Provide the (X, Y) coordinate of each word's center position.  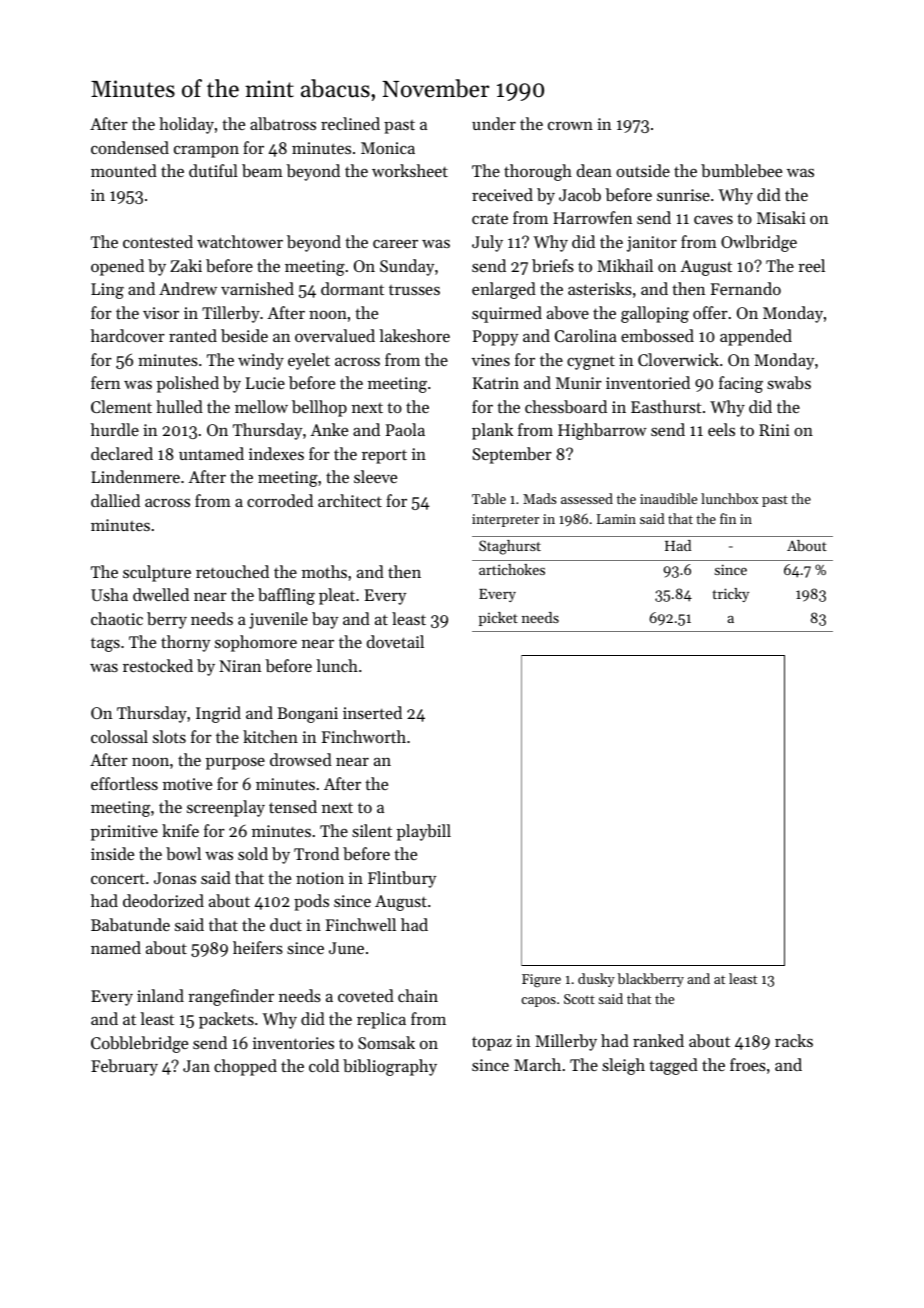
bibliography (390, 1067)
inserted (372, 712)
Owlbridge (759, 243)
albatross (283, 123)
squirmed (507, 314)
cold (324, 1065)
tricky (731, 595)
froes (748, 1064)
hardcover (128, 335)
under (494, 123)
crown (570, 126)
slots (169, 736)
